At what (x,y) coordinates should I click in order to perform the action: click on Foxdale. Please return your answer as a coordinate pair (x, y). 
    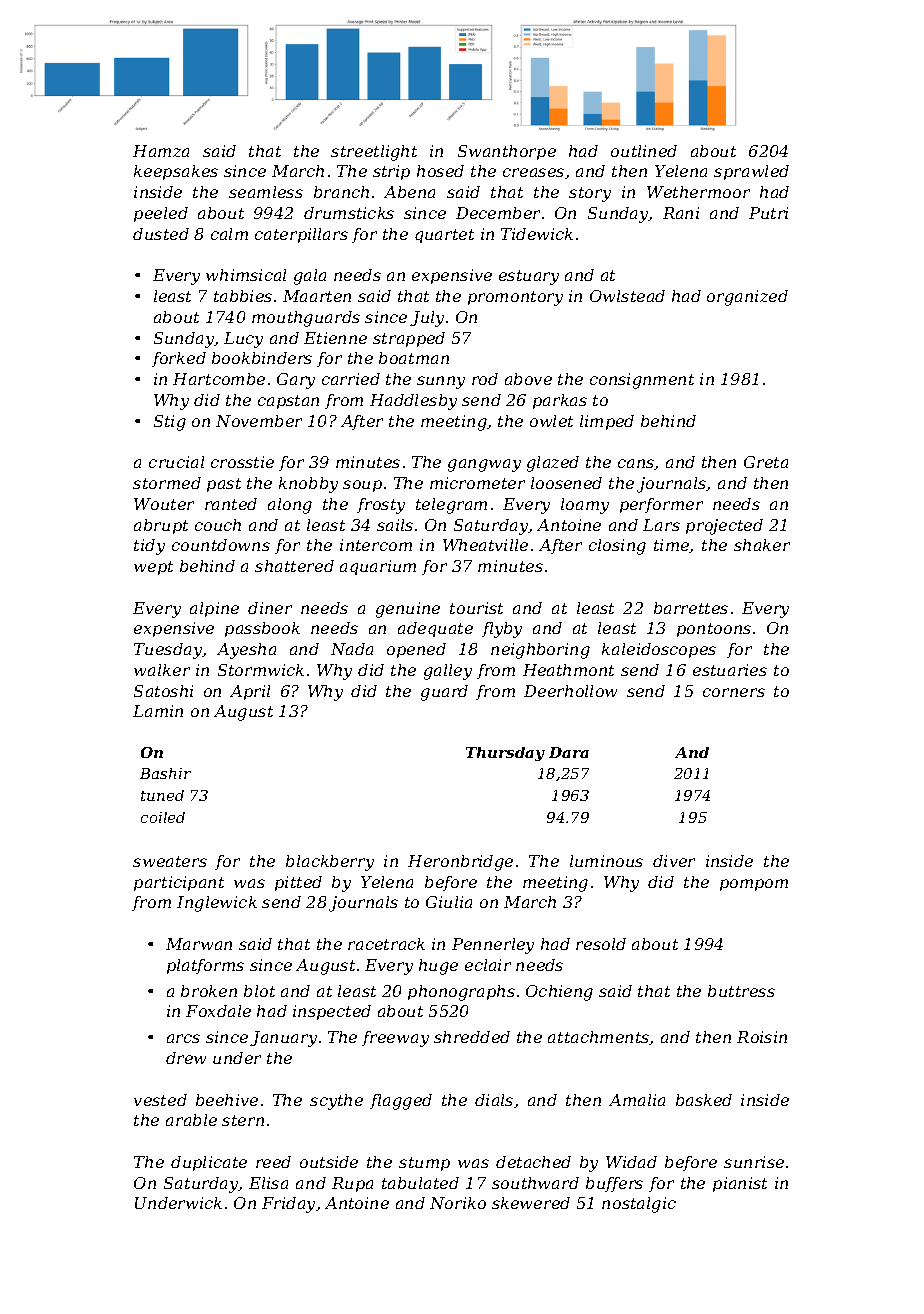
    Looking at the image, I should click on (218, 1011).
